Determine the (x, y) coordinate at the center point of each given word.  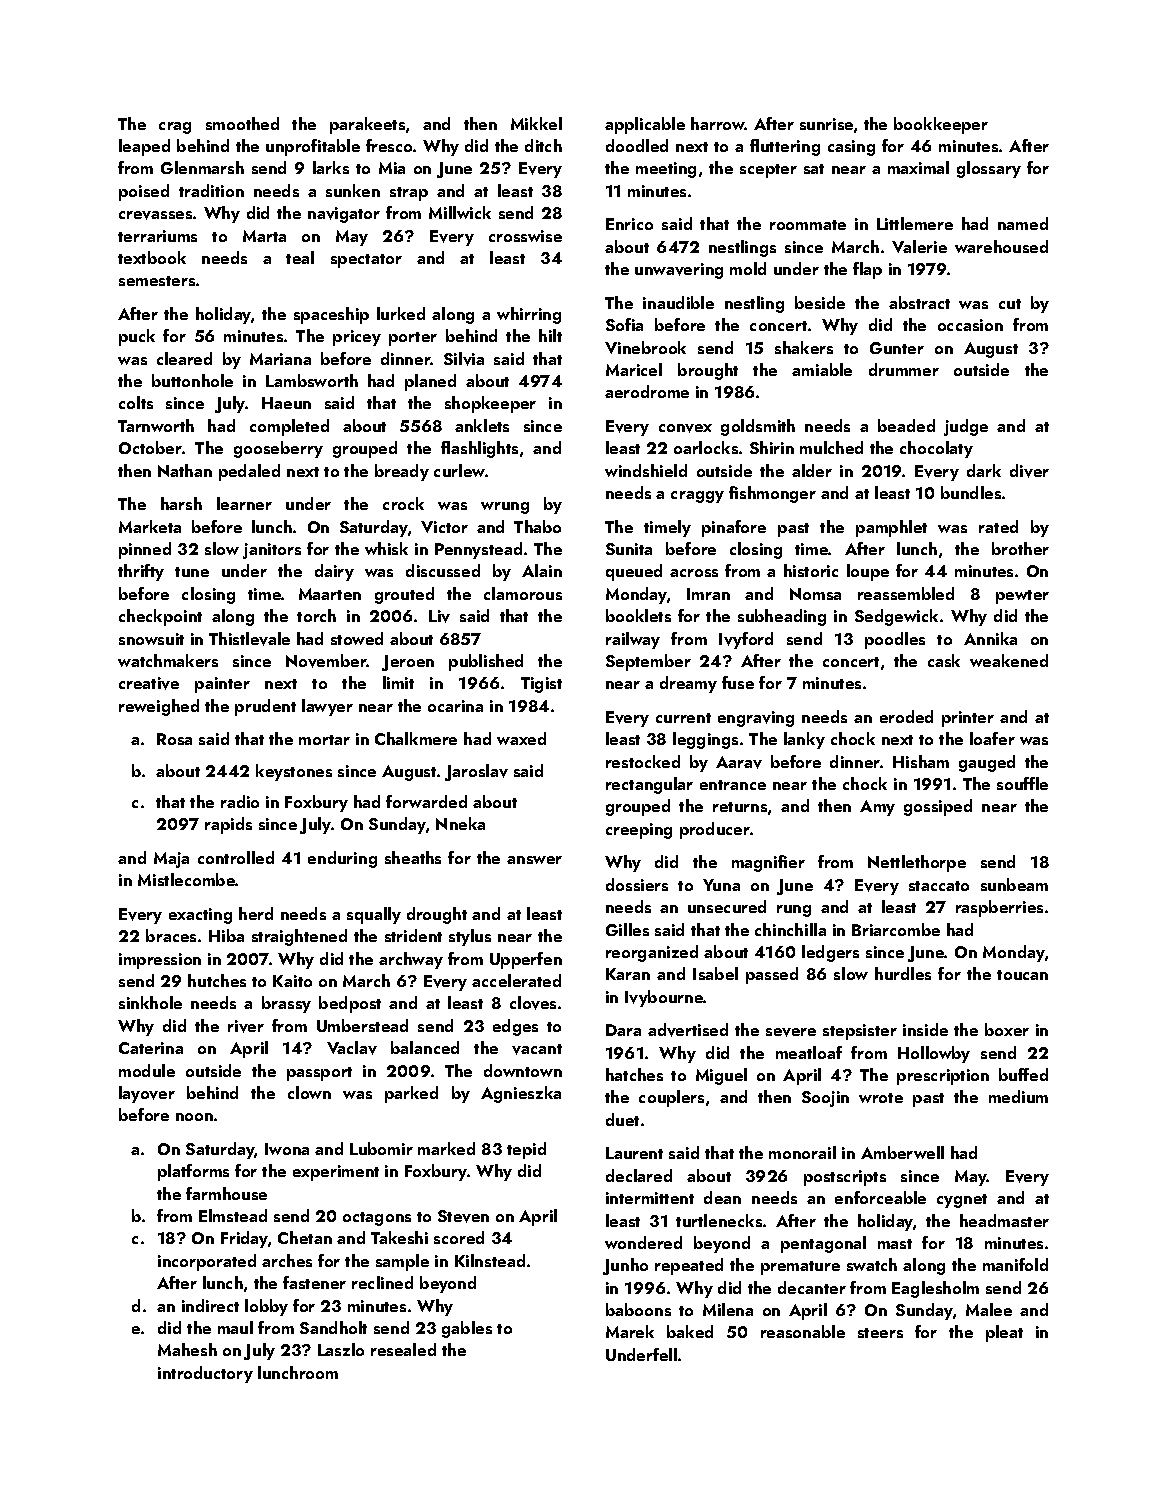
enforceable (880, 1197)
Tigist (541, 685)
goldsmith (758, 427)
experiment (336, 1173)
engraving (756, 719)
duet (622, 1119)
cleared (184, 358)
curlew (459, 470)
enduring (342, 859)
